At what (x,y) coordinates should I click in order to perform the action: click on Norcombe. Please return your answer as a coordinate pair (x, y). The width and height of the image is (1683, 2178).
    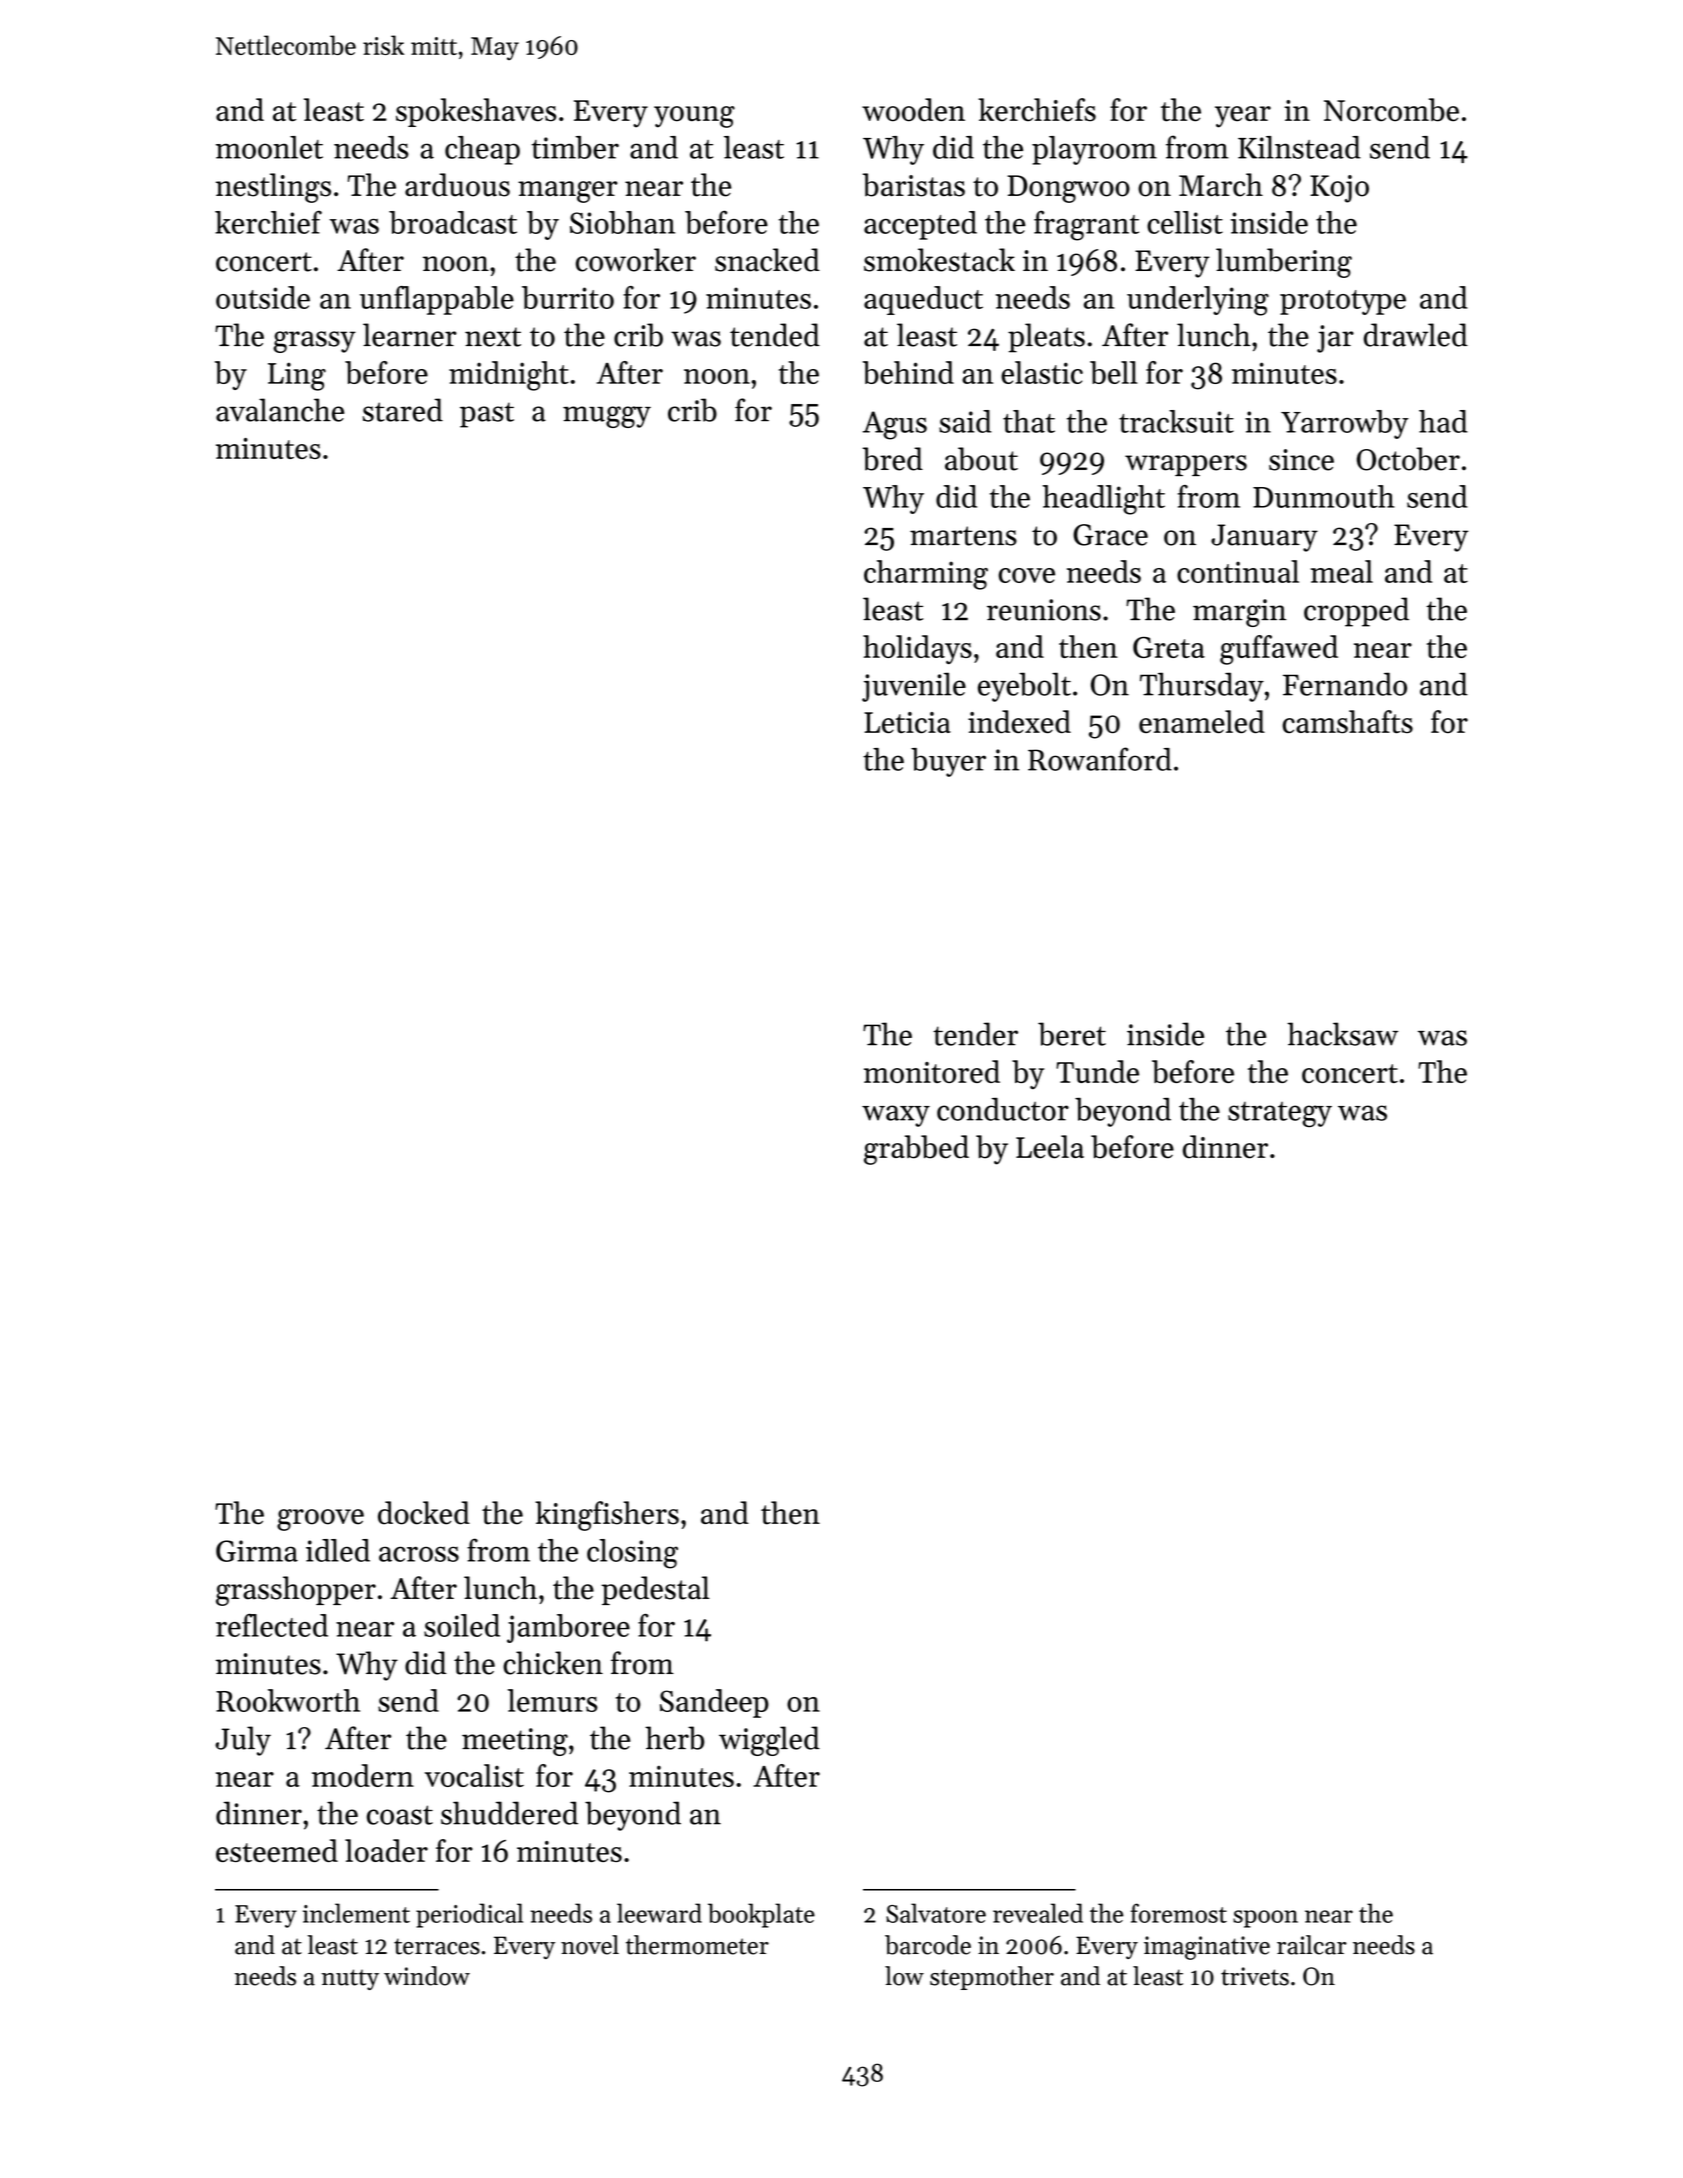
    Looking at the image, I should click on (1391, 110).
